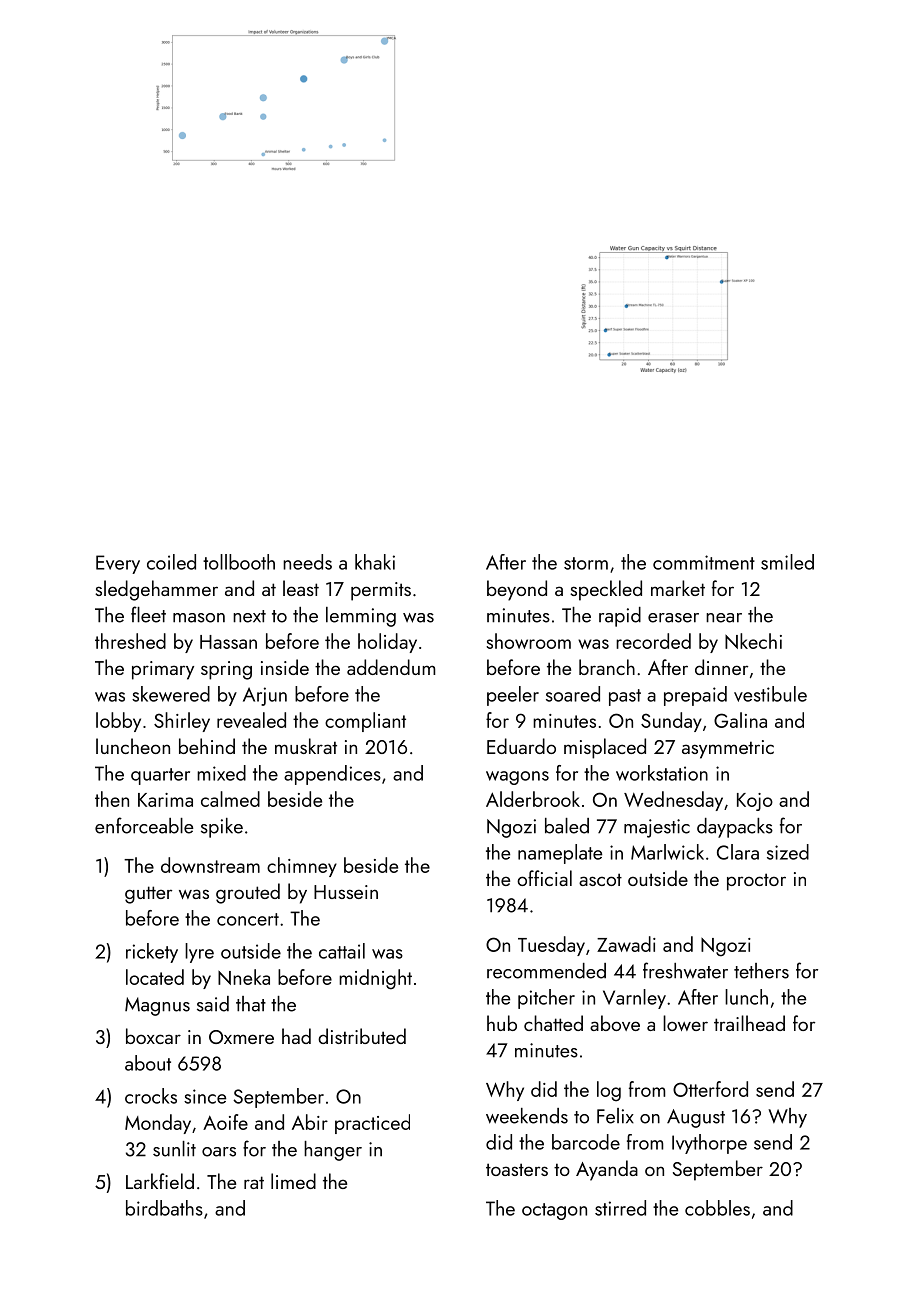  I want to click on Larkfield, so click(160, 1181).
